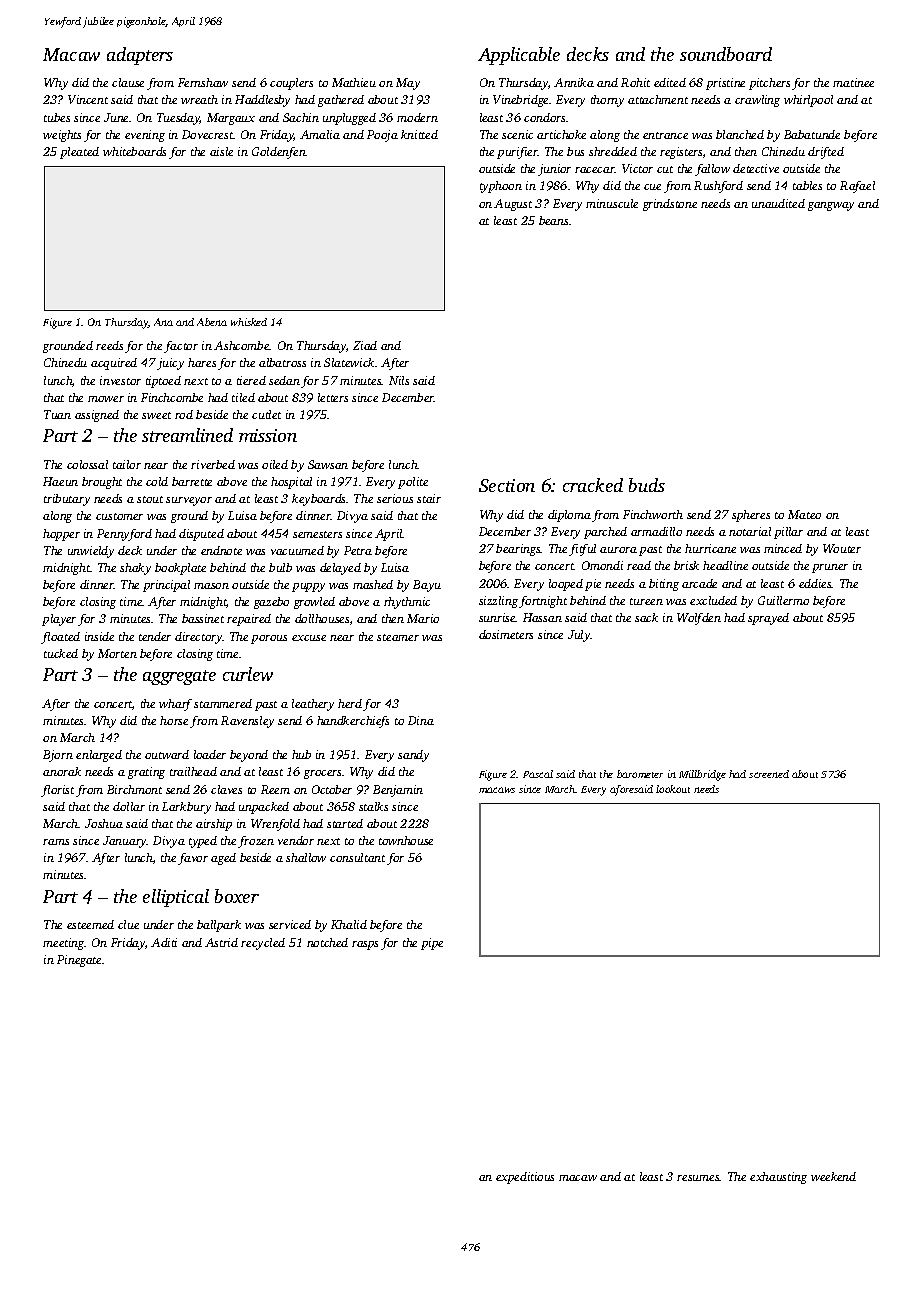  I want to click on resumes, so click(698, 1178).
